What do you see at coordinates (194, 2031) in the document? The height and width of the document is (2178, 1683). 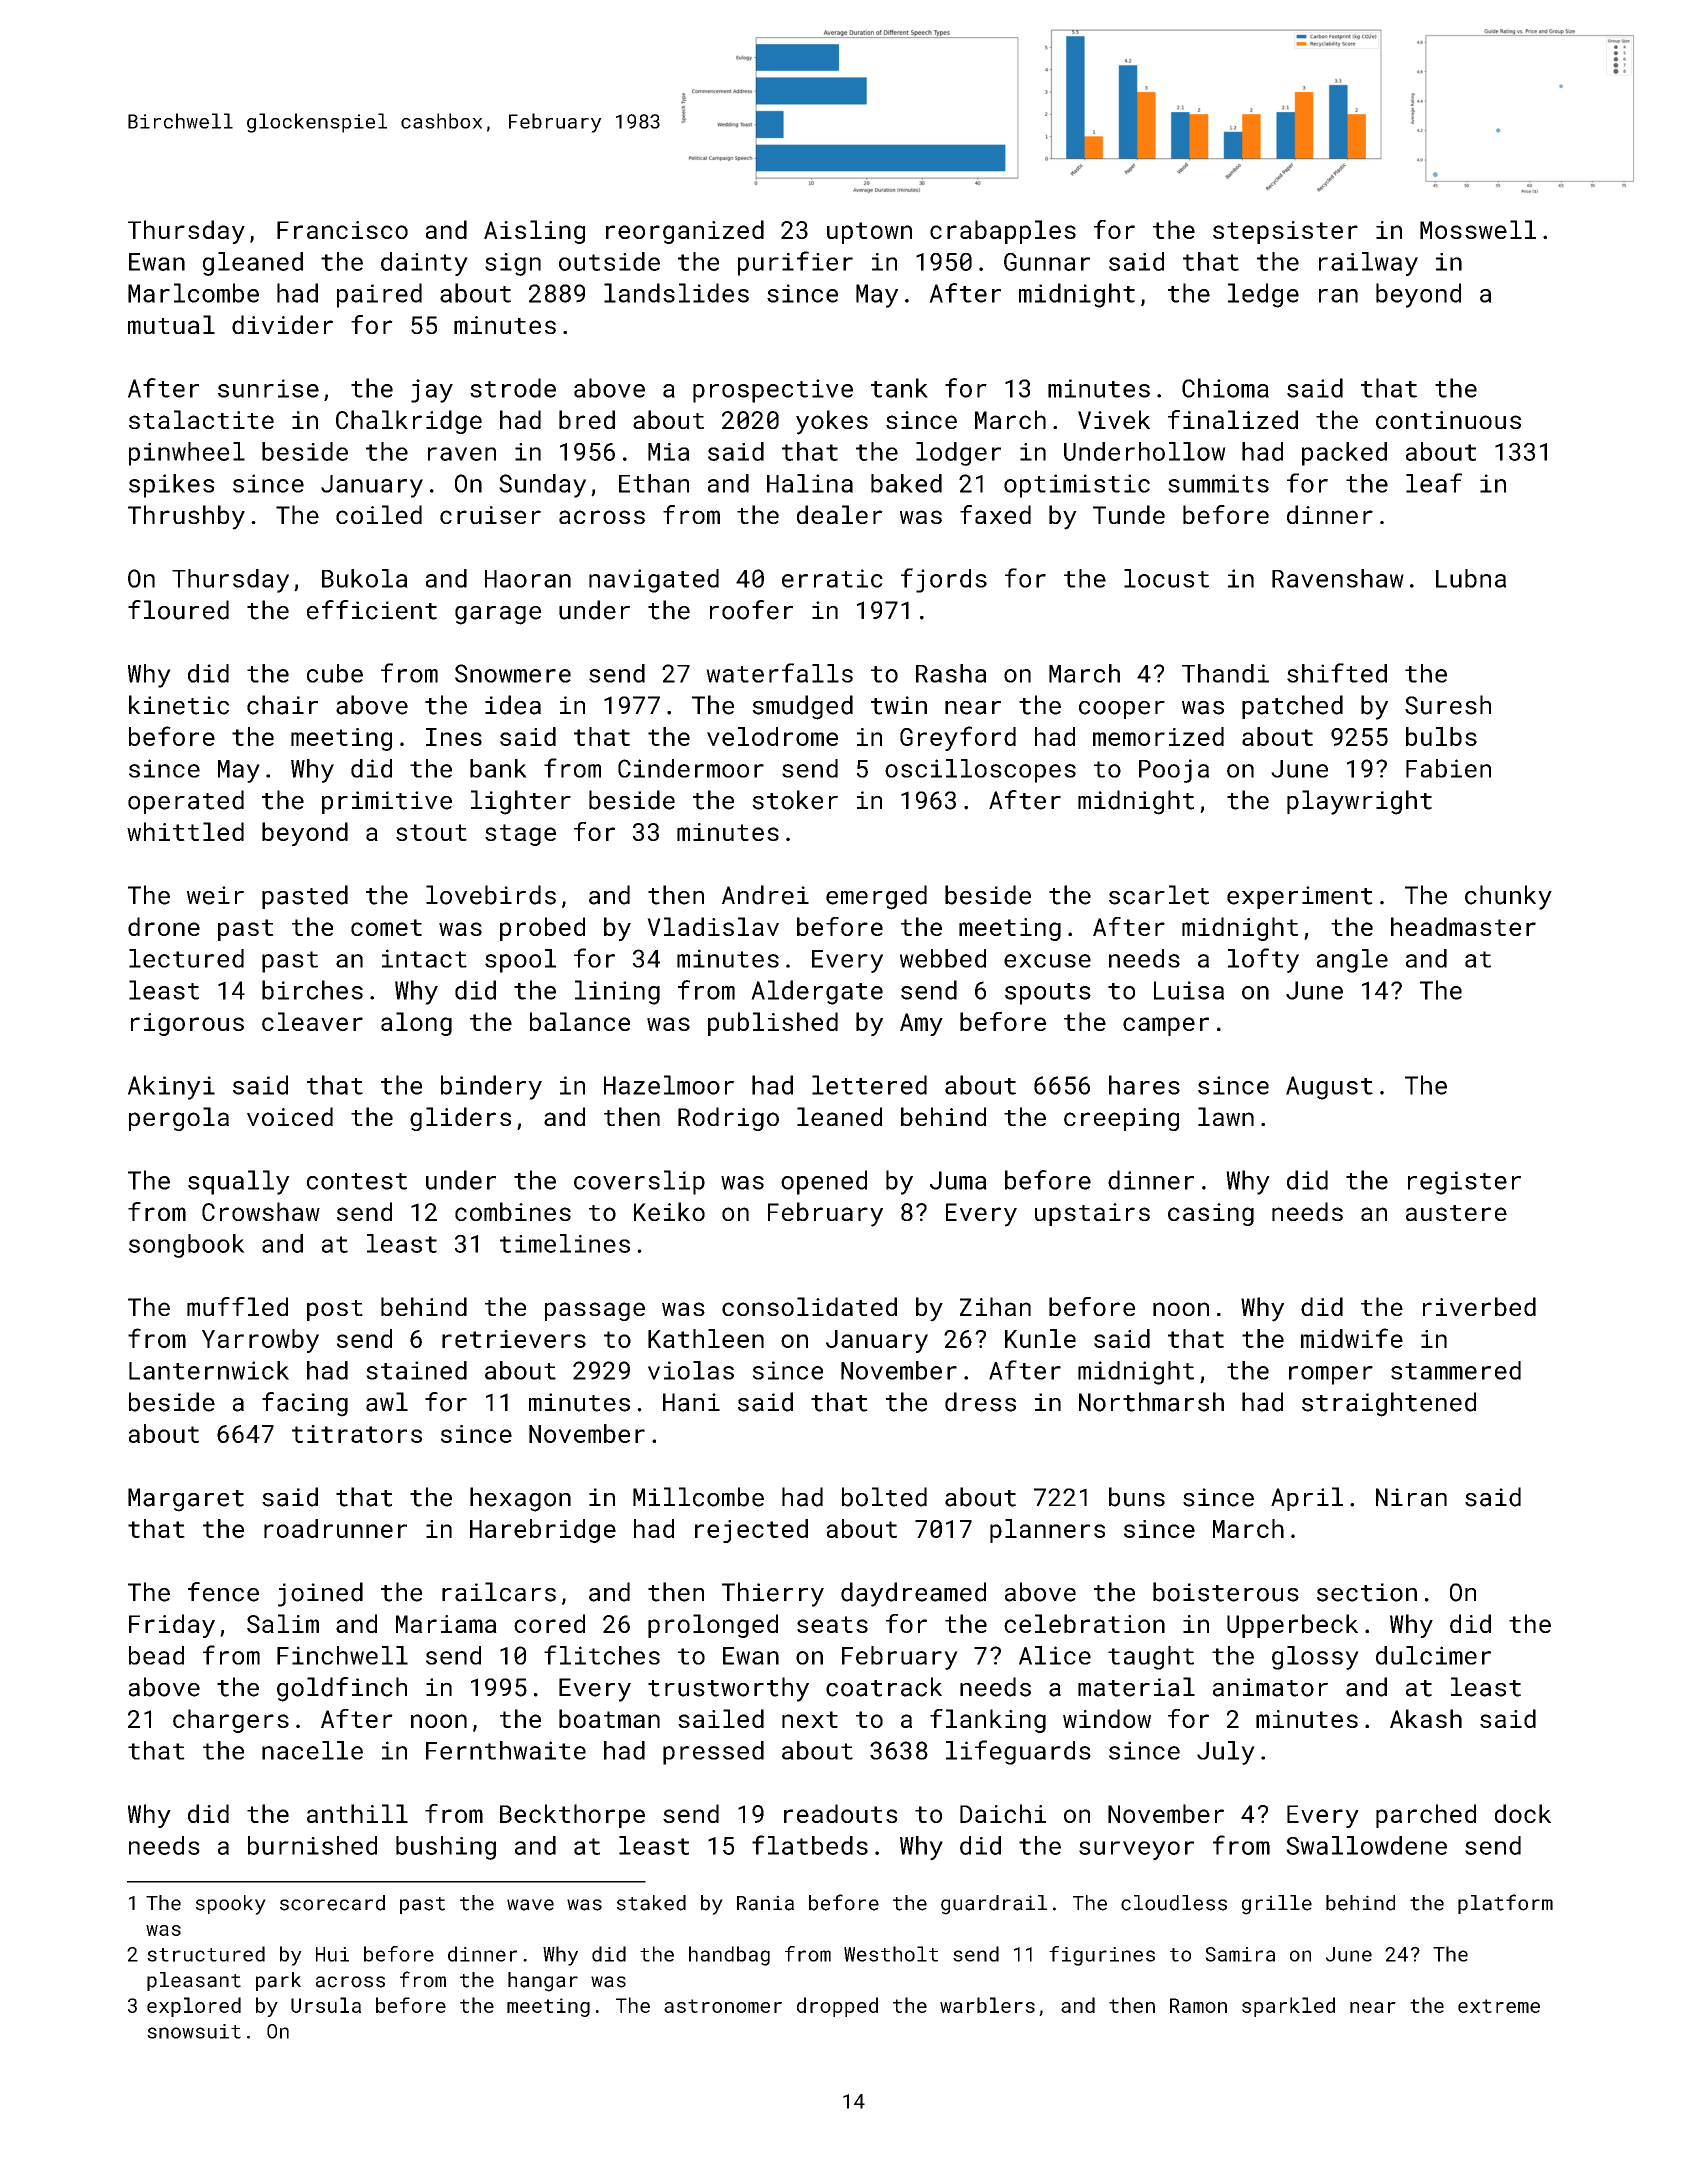 I see `snowsuit` at bounding box center [194, 2031].
